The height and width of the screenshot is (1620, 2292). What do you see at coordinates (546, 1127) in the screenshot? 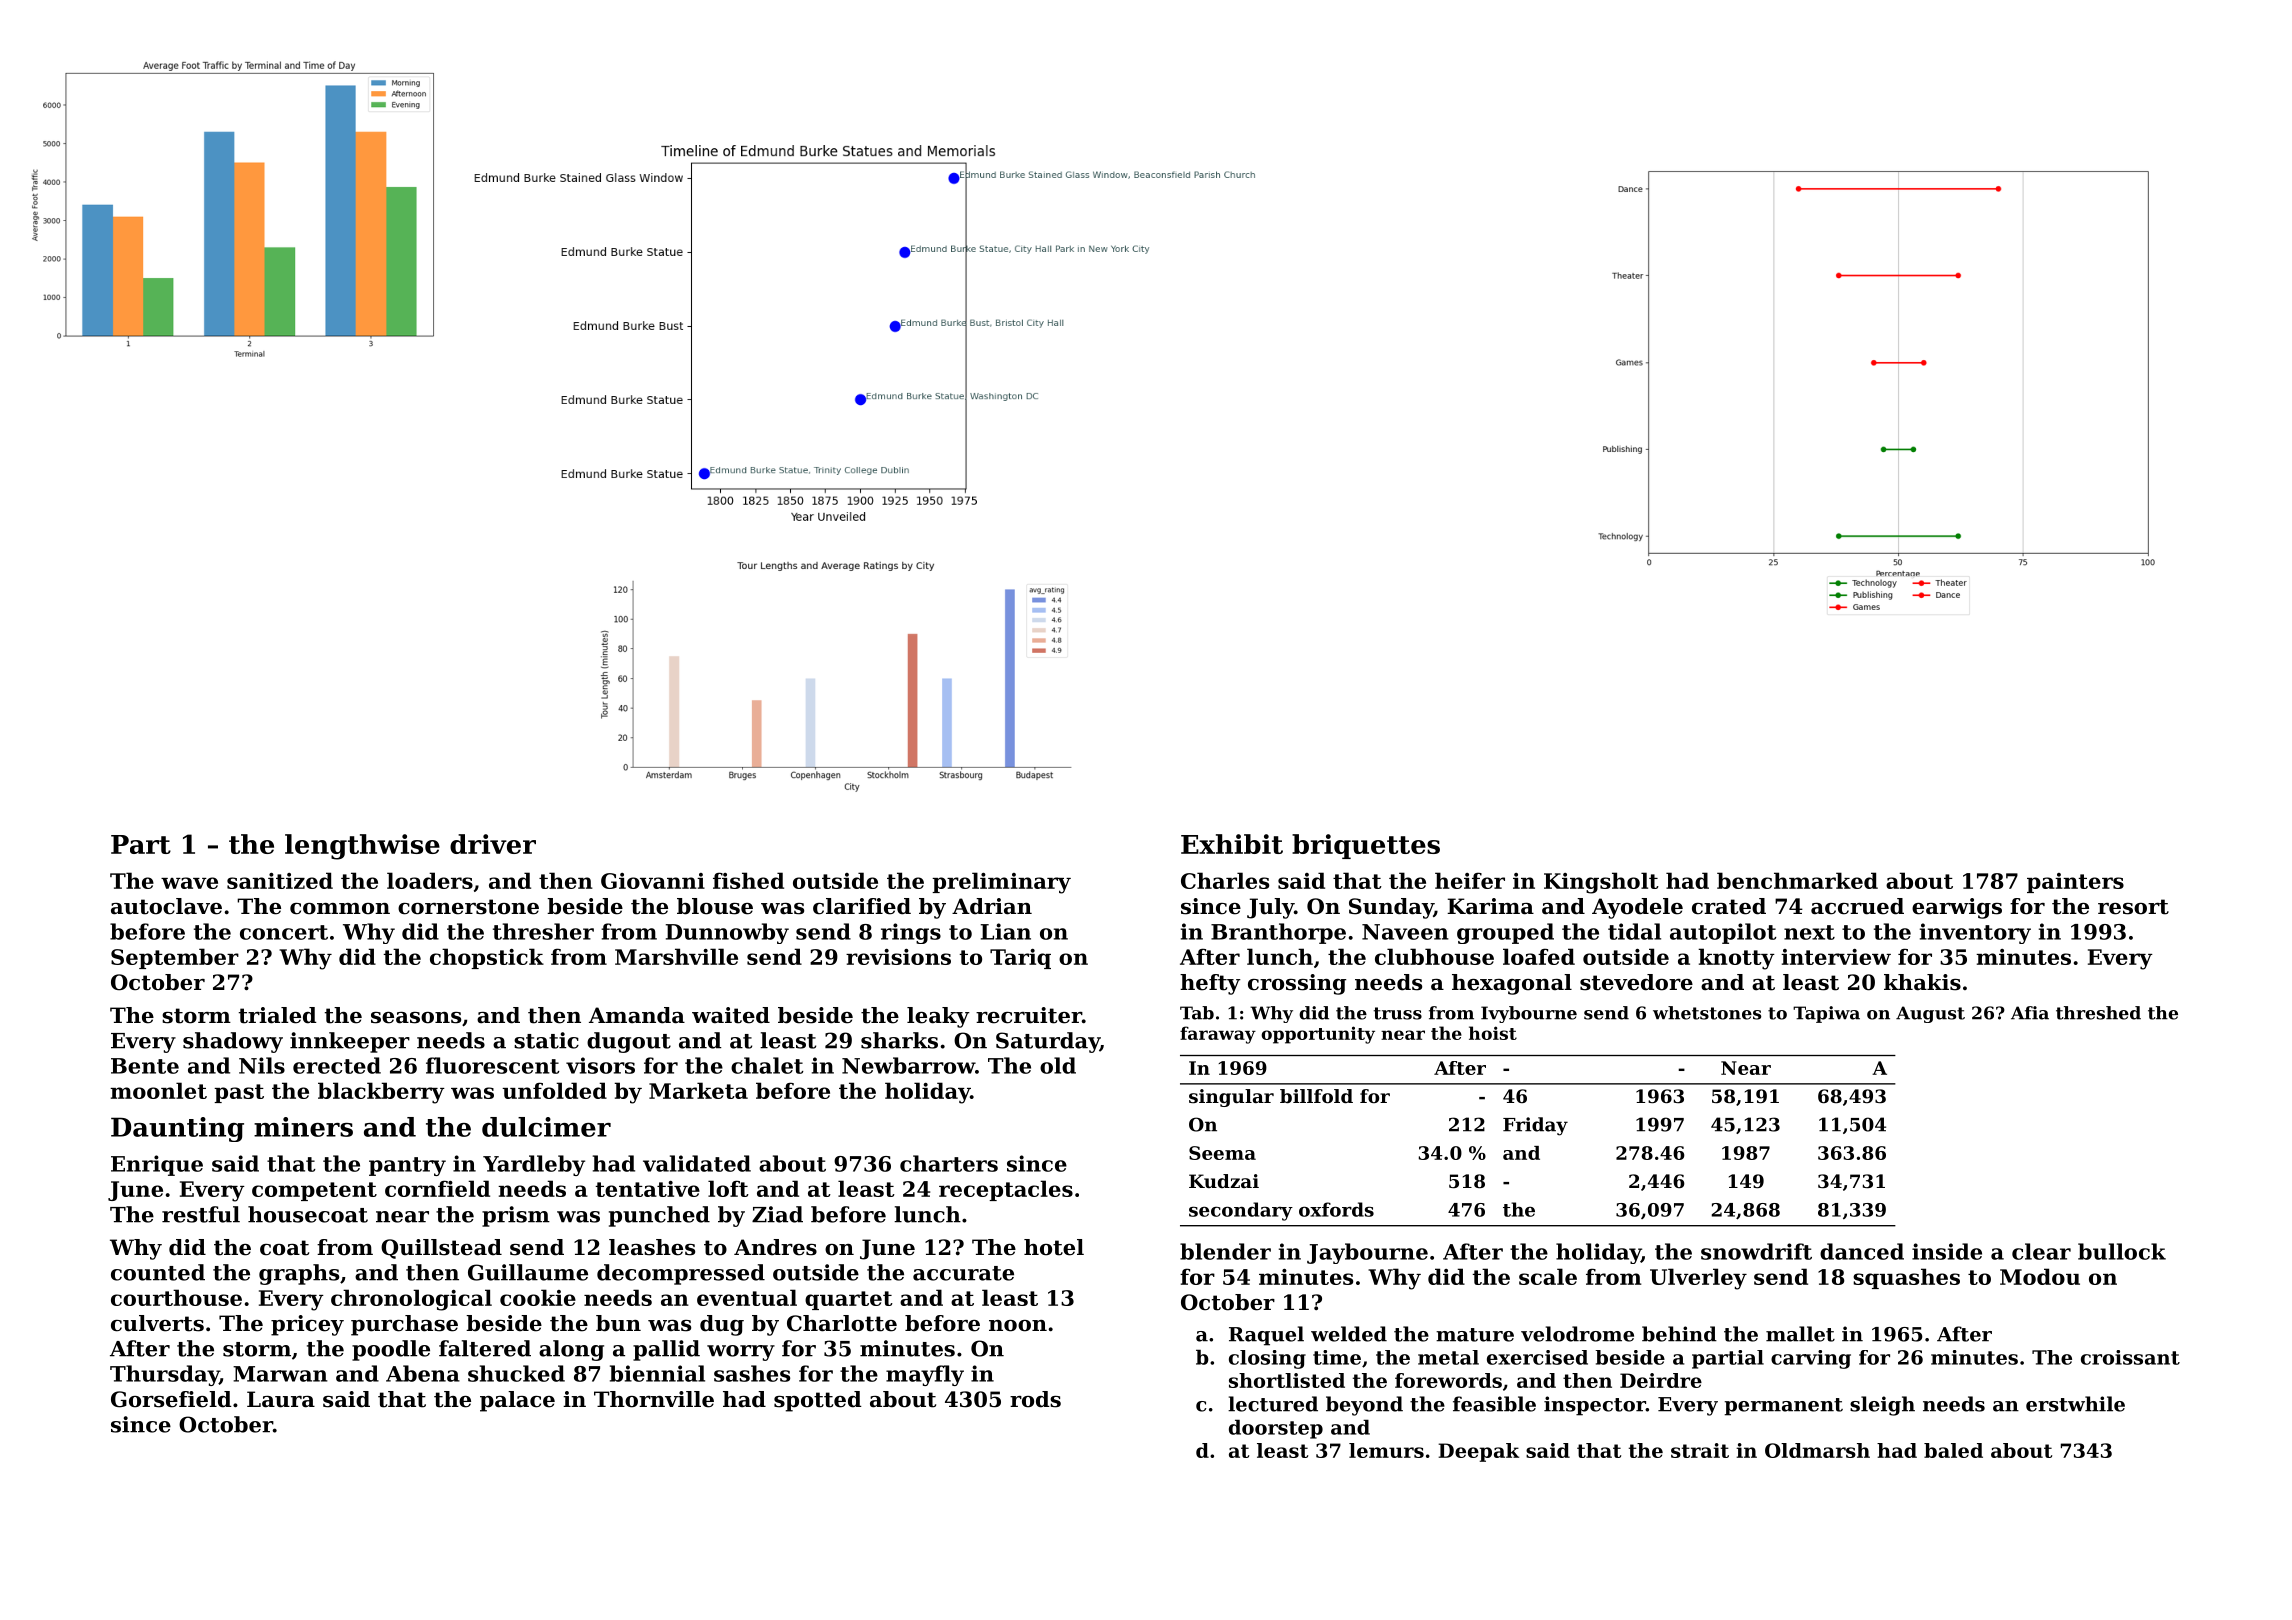
I see `dulcimer` at bounding box center [546, 1127].
